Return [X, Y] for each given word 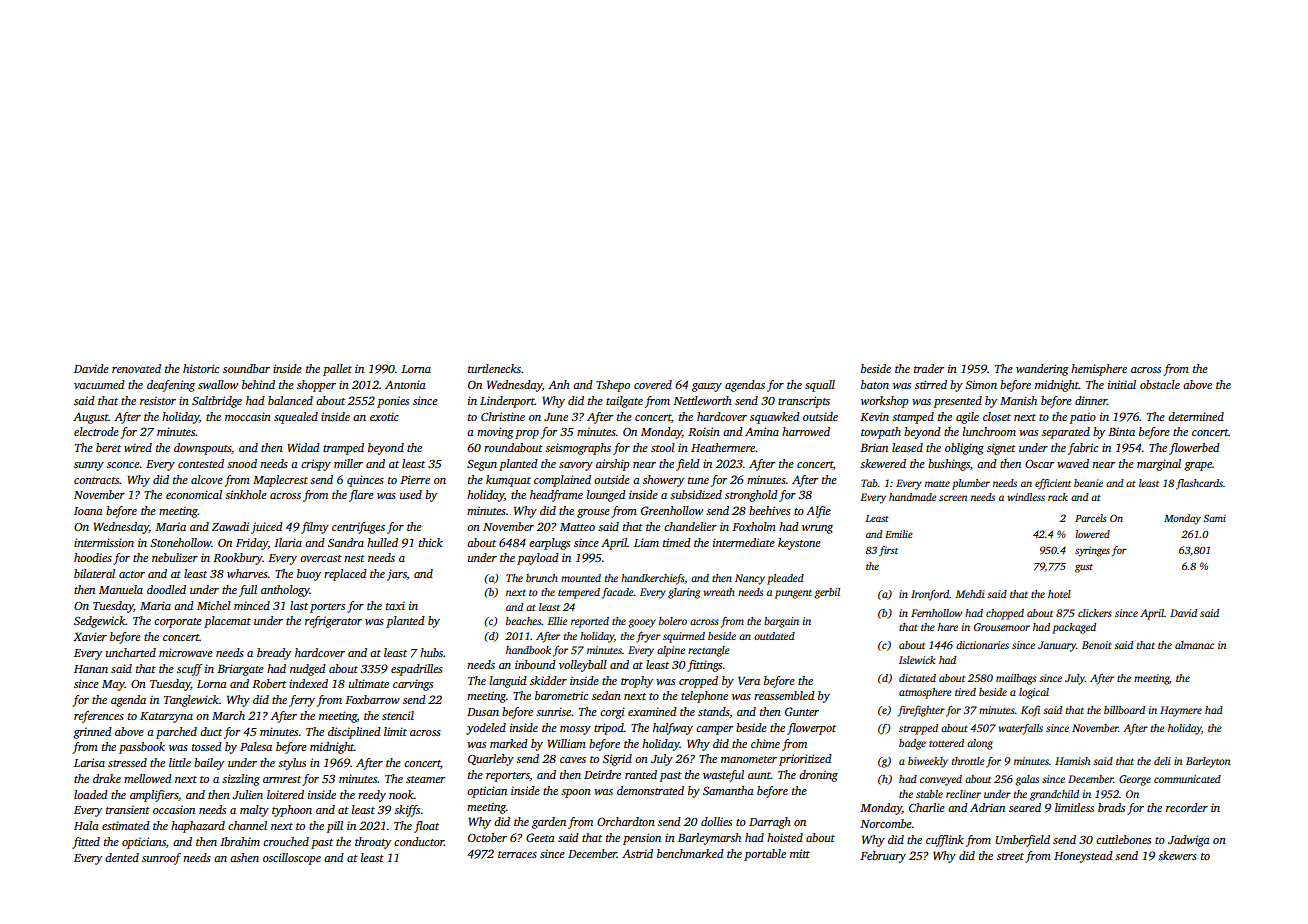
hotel [1059, 594]
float [426, 827]
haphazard [198, 827]
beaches [523, 621]
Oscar [1039, 464]
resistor [158, 400]
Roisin [704, 431]
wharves [247, 573]
